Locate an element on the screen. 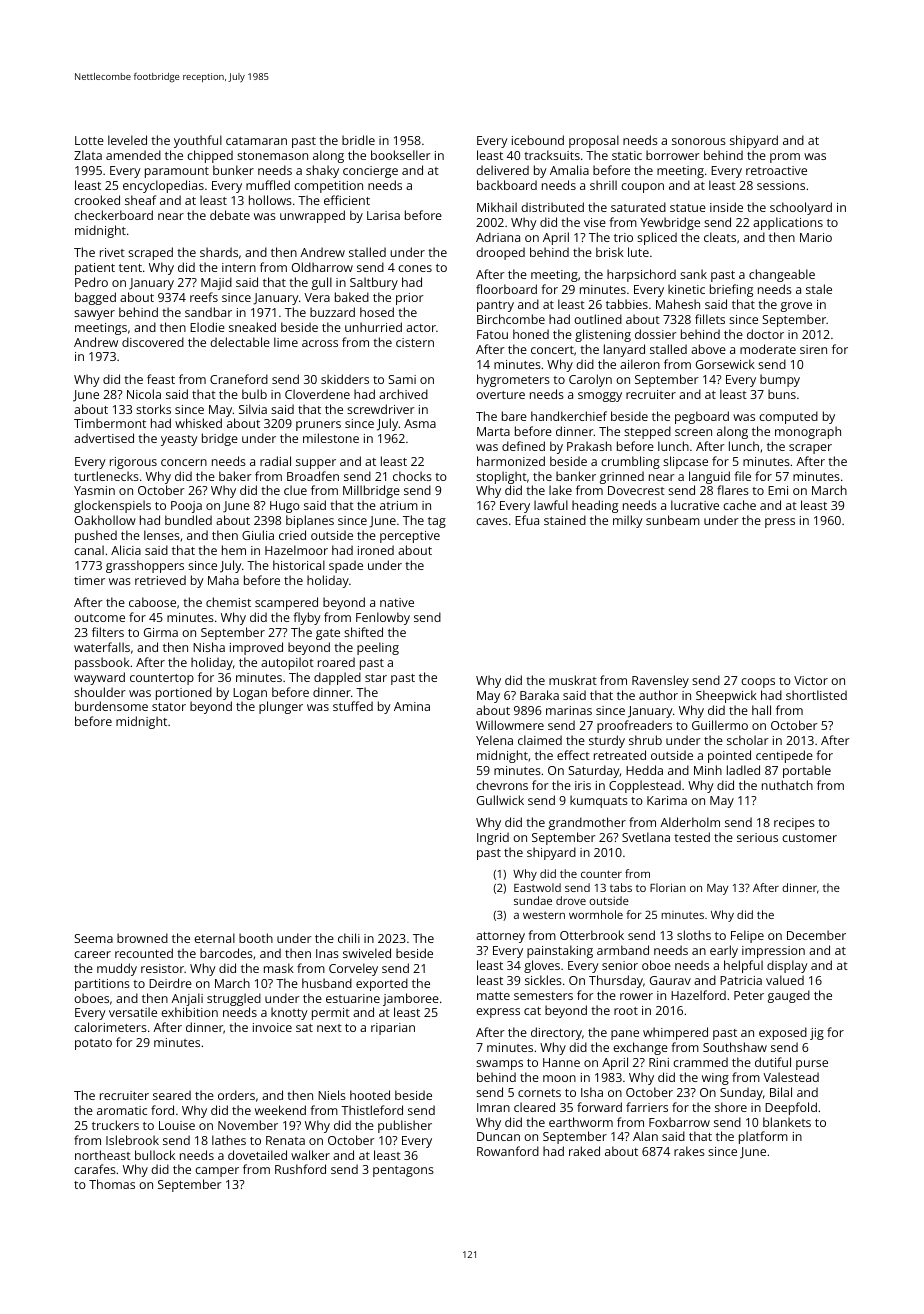 The width and height of the screenshot is (924, 1314). Renata is located at coordinates (285, 1140).
